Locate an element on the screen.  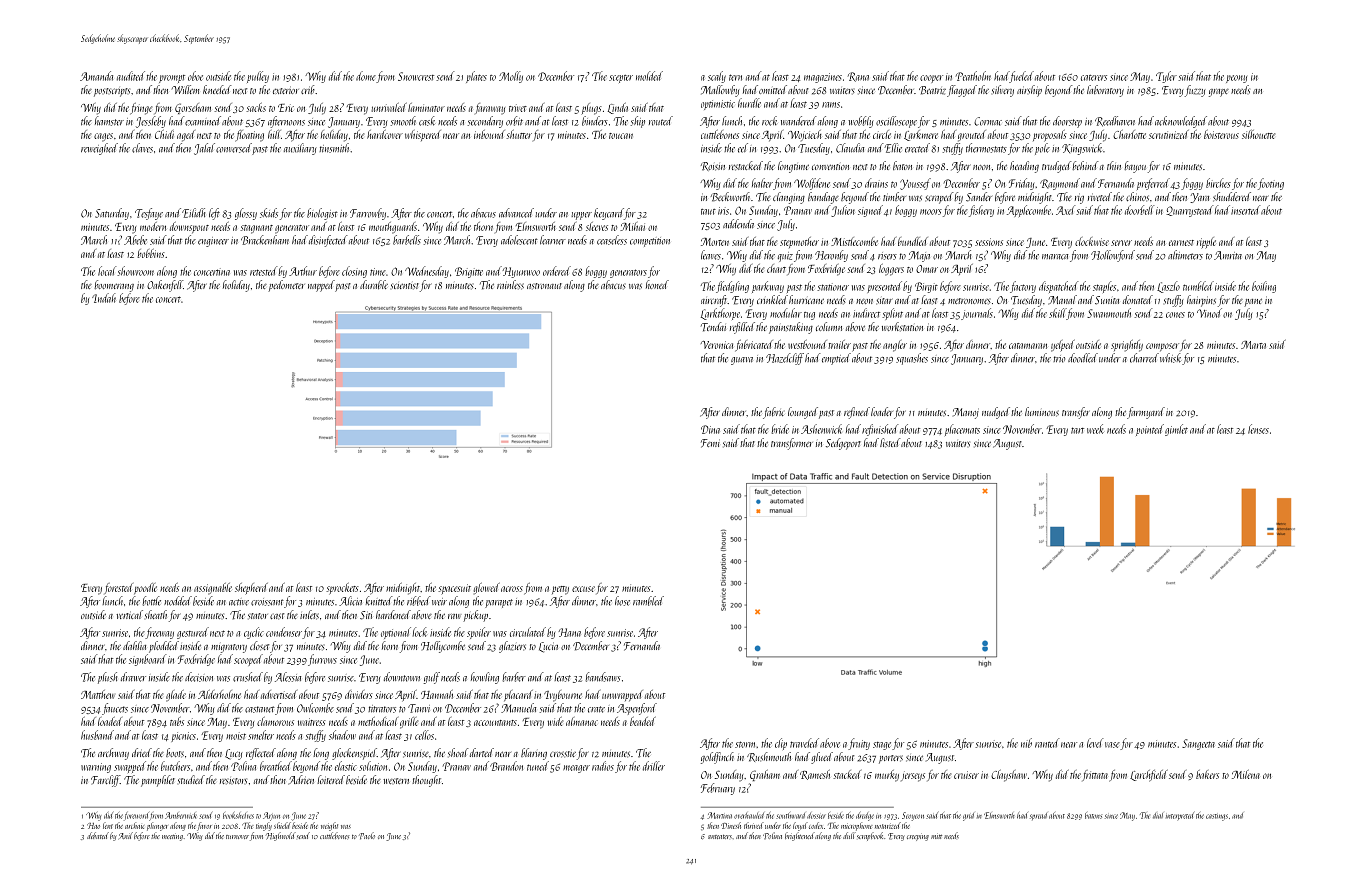
Indah is located at coordinates (104, 298).
